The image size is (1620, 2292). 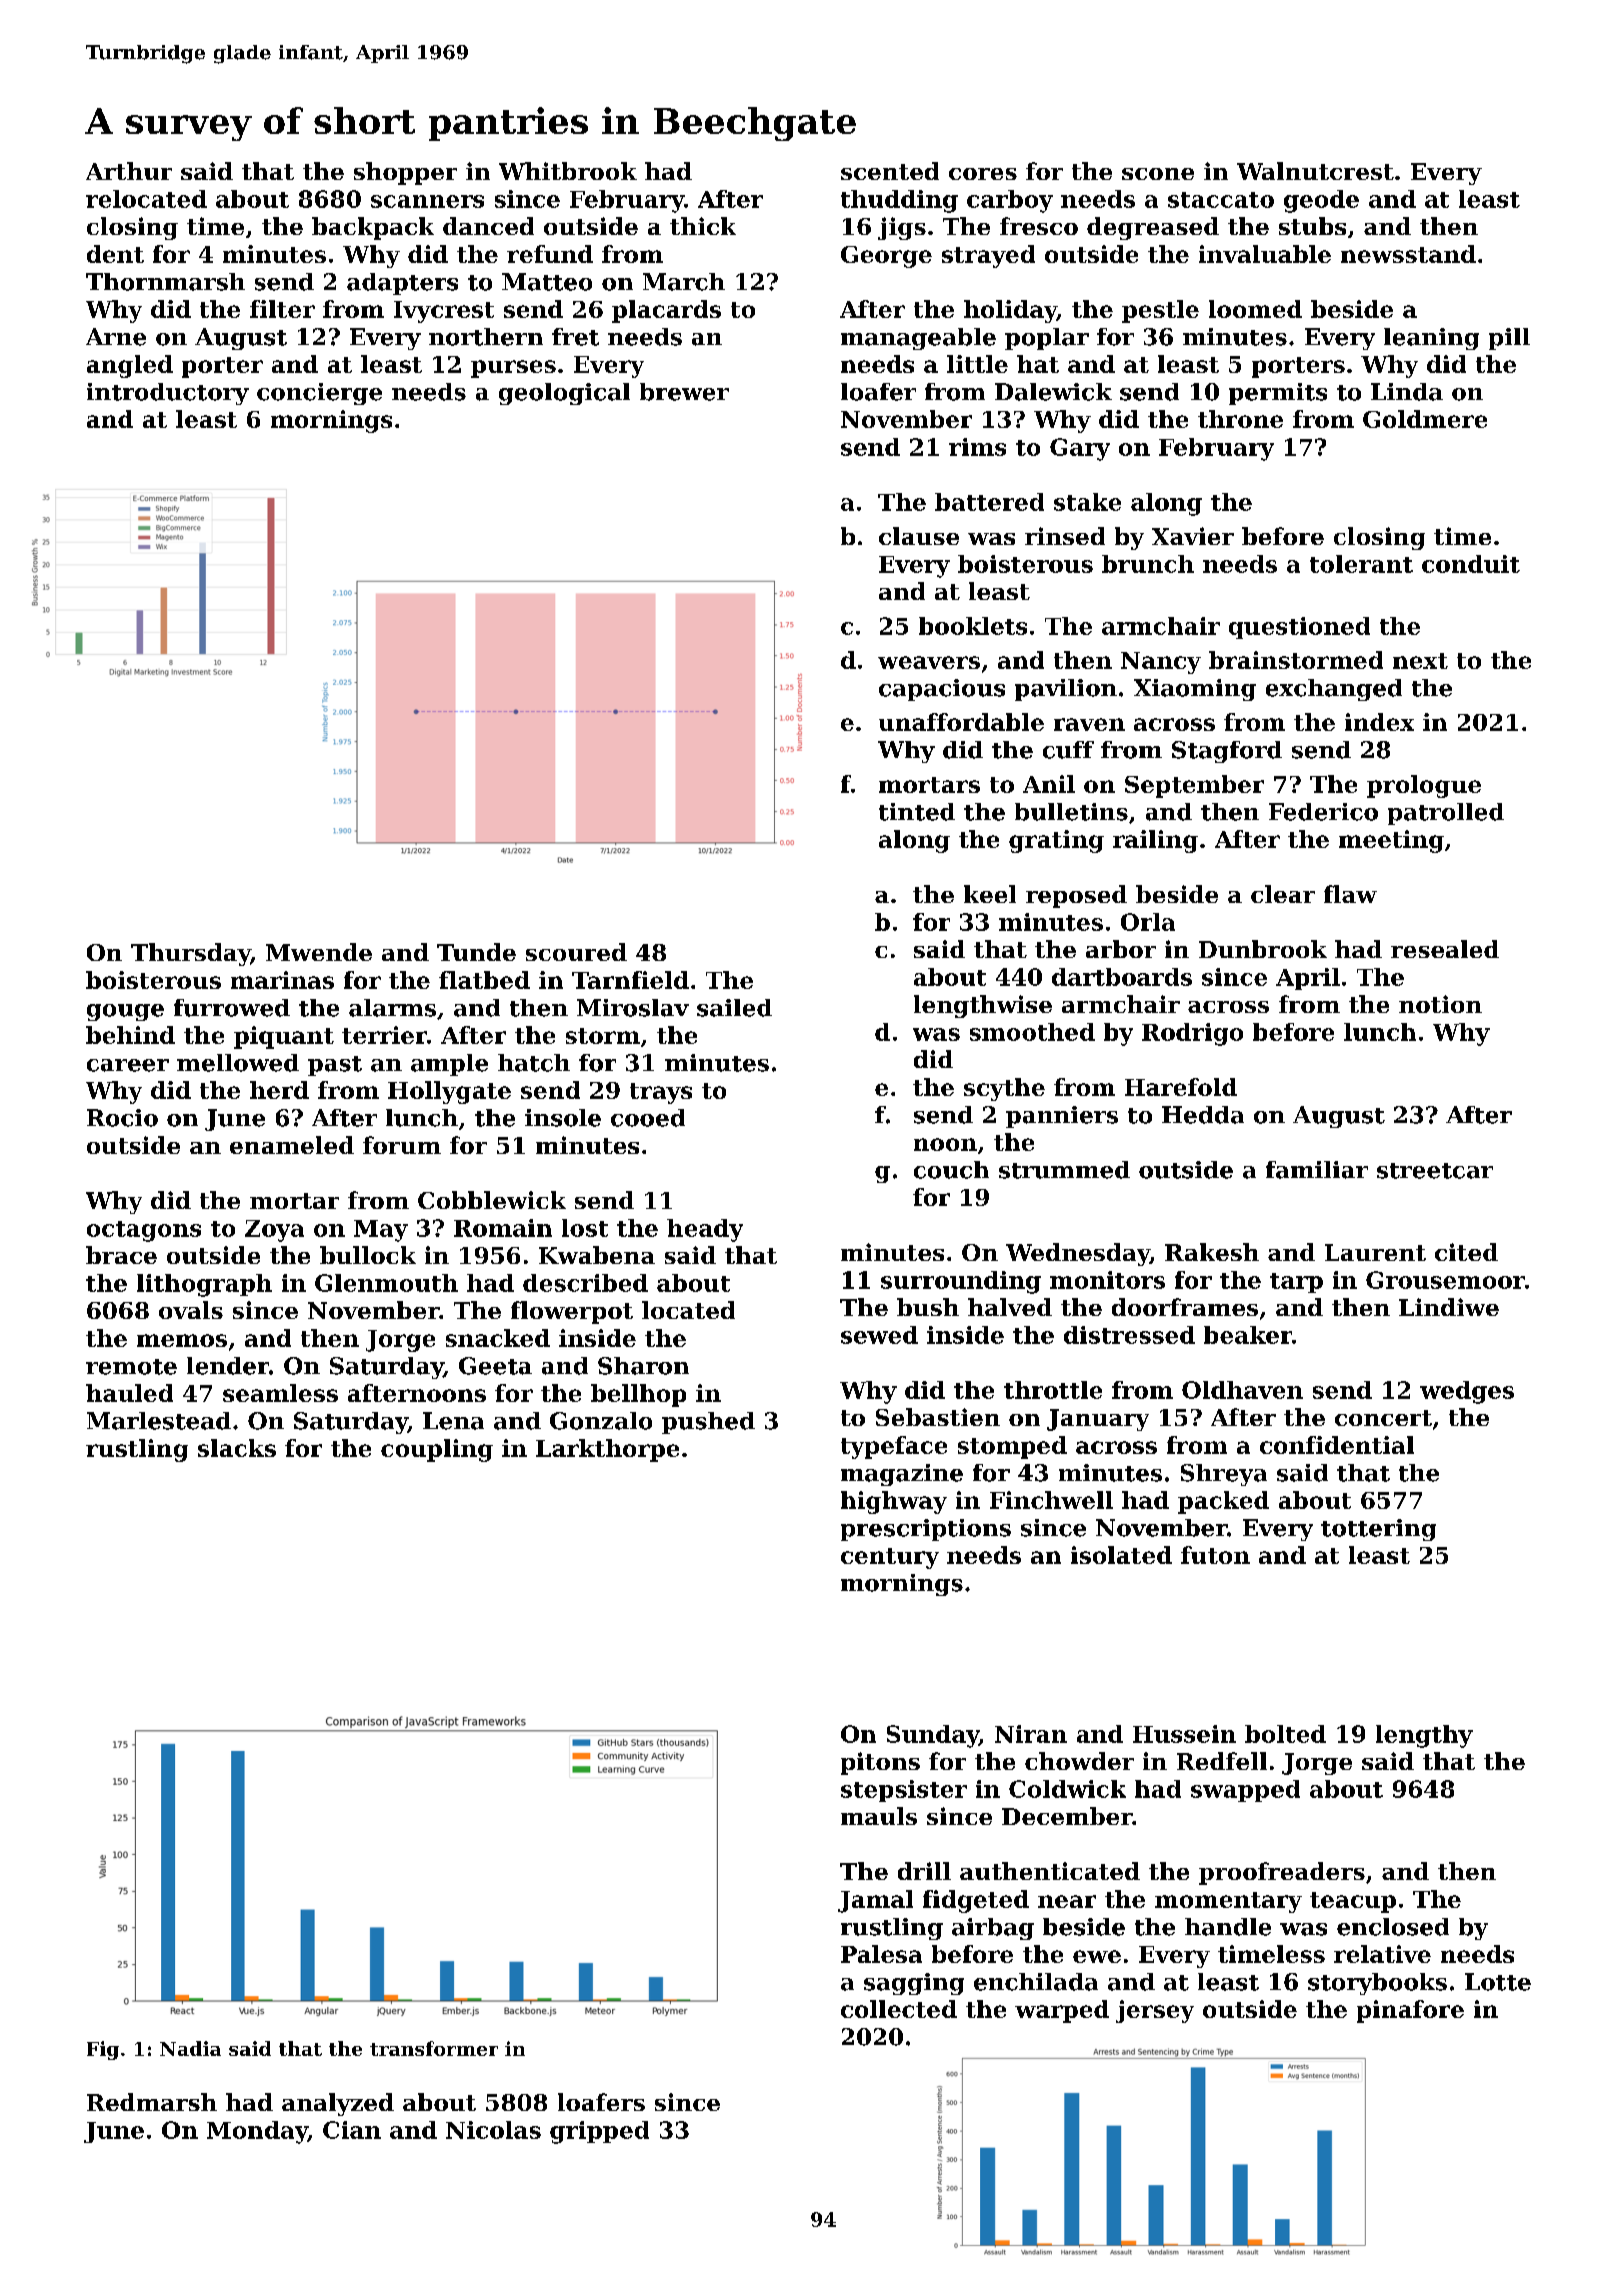 What do you see at coordinates (703, 226) in the screenshot?
I see `thick` at bounding box center [703, 226].
